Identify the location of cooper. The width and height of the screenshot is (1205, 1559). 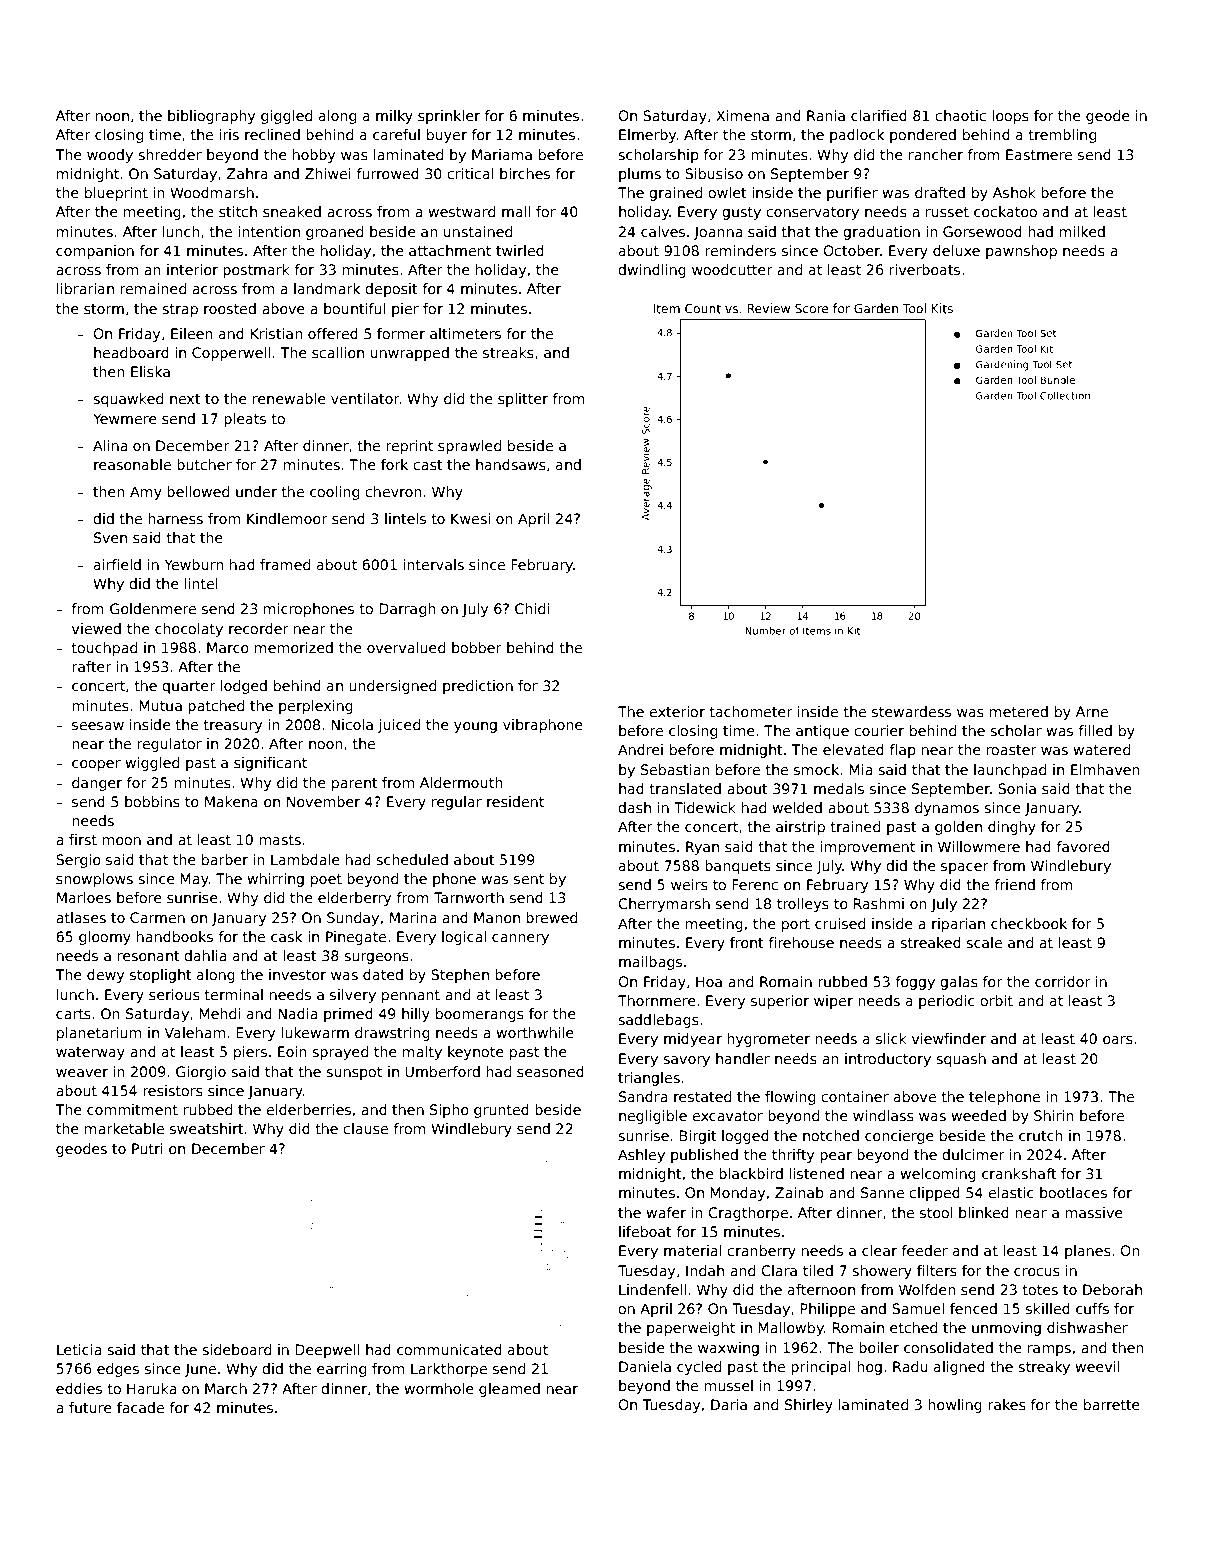
(96, 765).
